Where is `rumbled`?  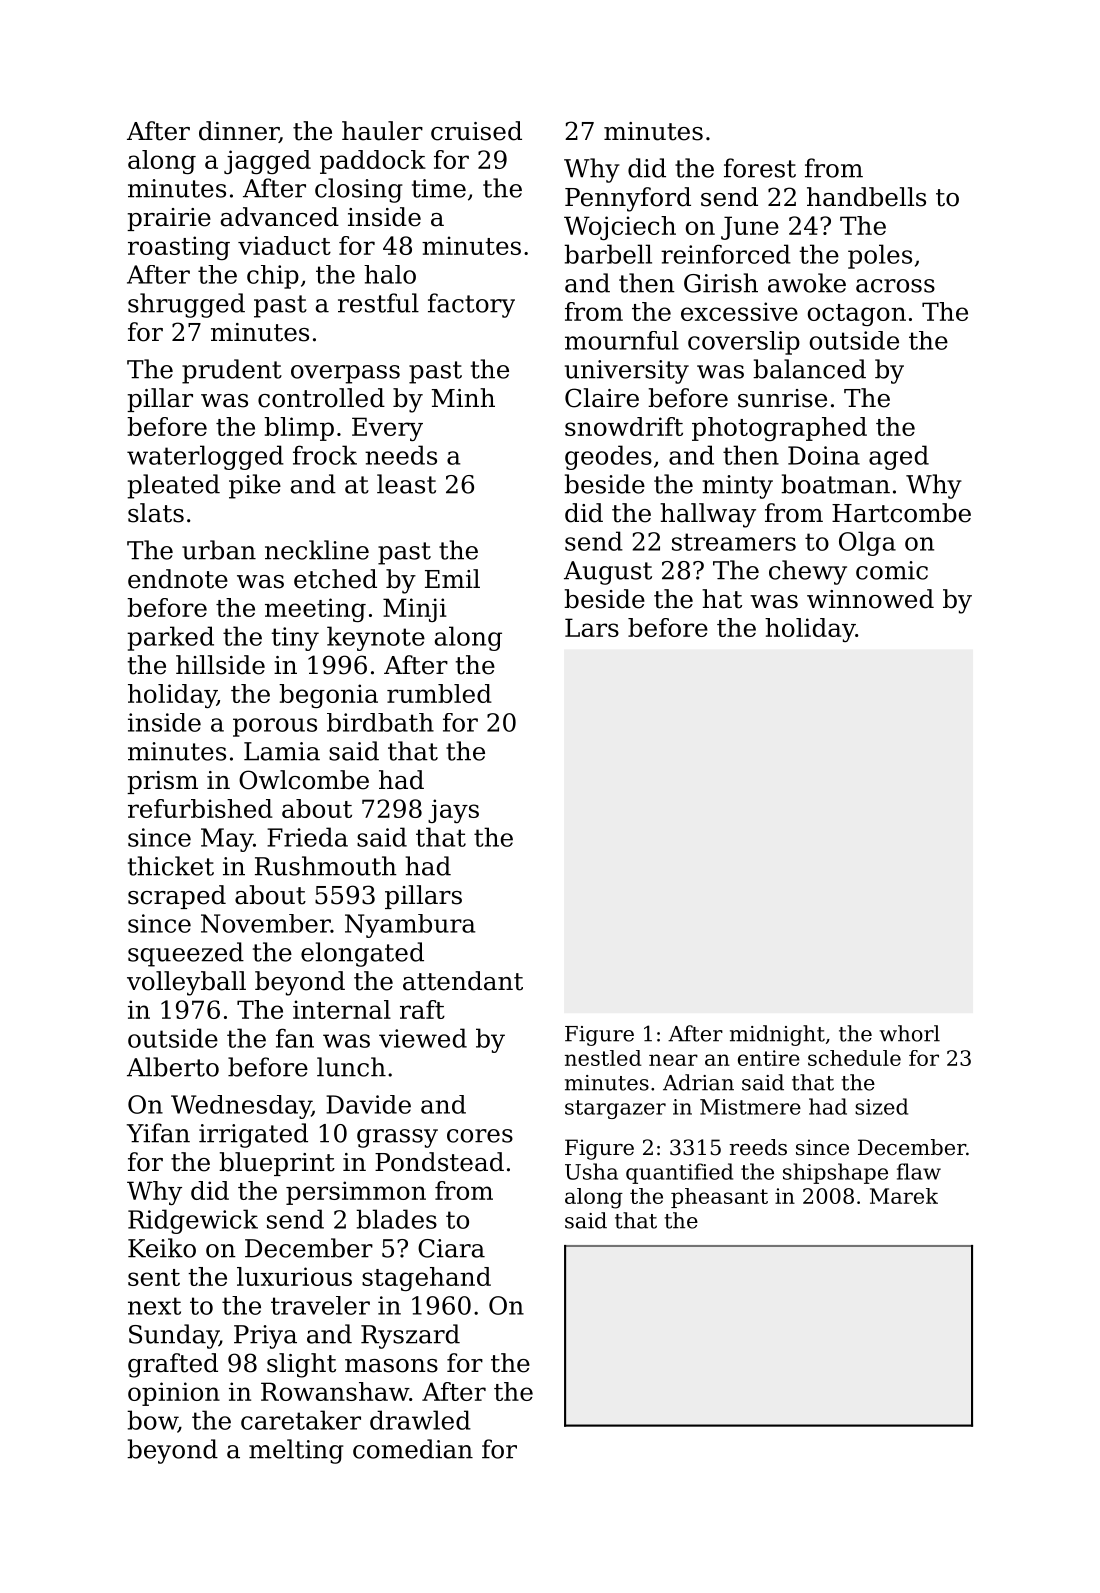 rumbled is located at coordinates (439, 693).
